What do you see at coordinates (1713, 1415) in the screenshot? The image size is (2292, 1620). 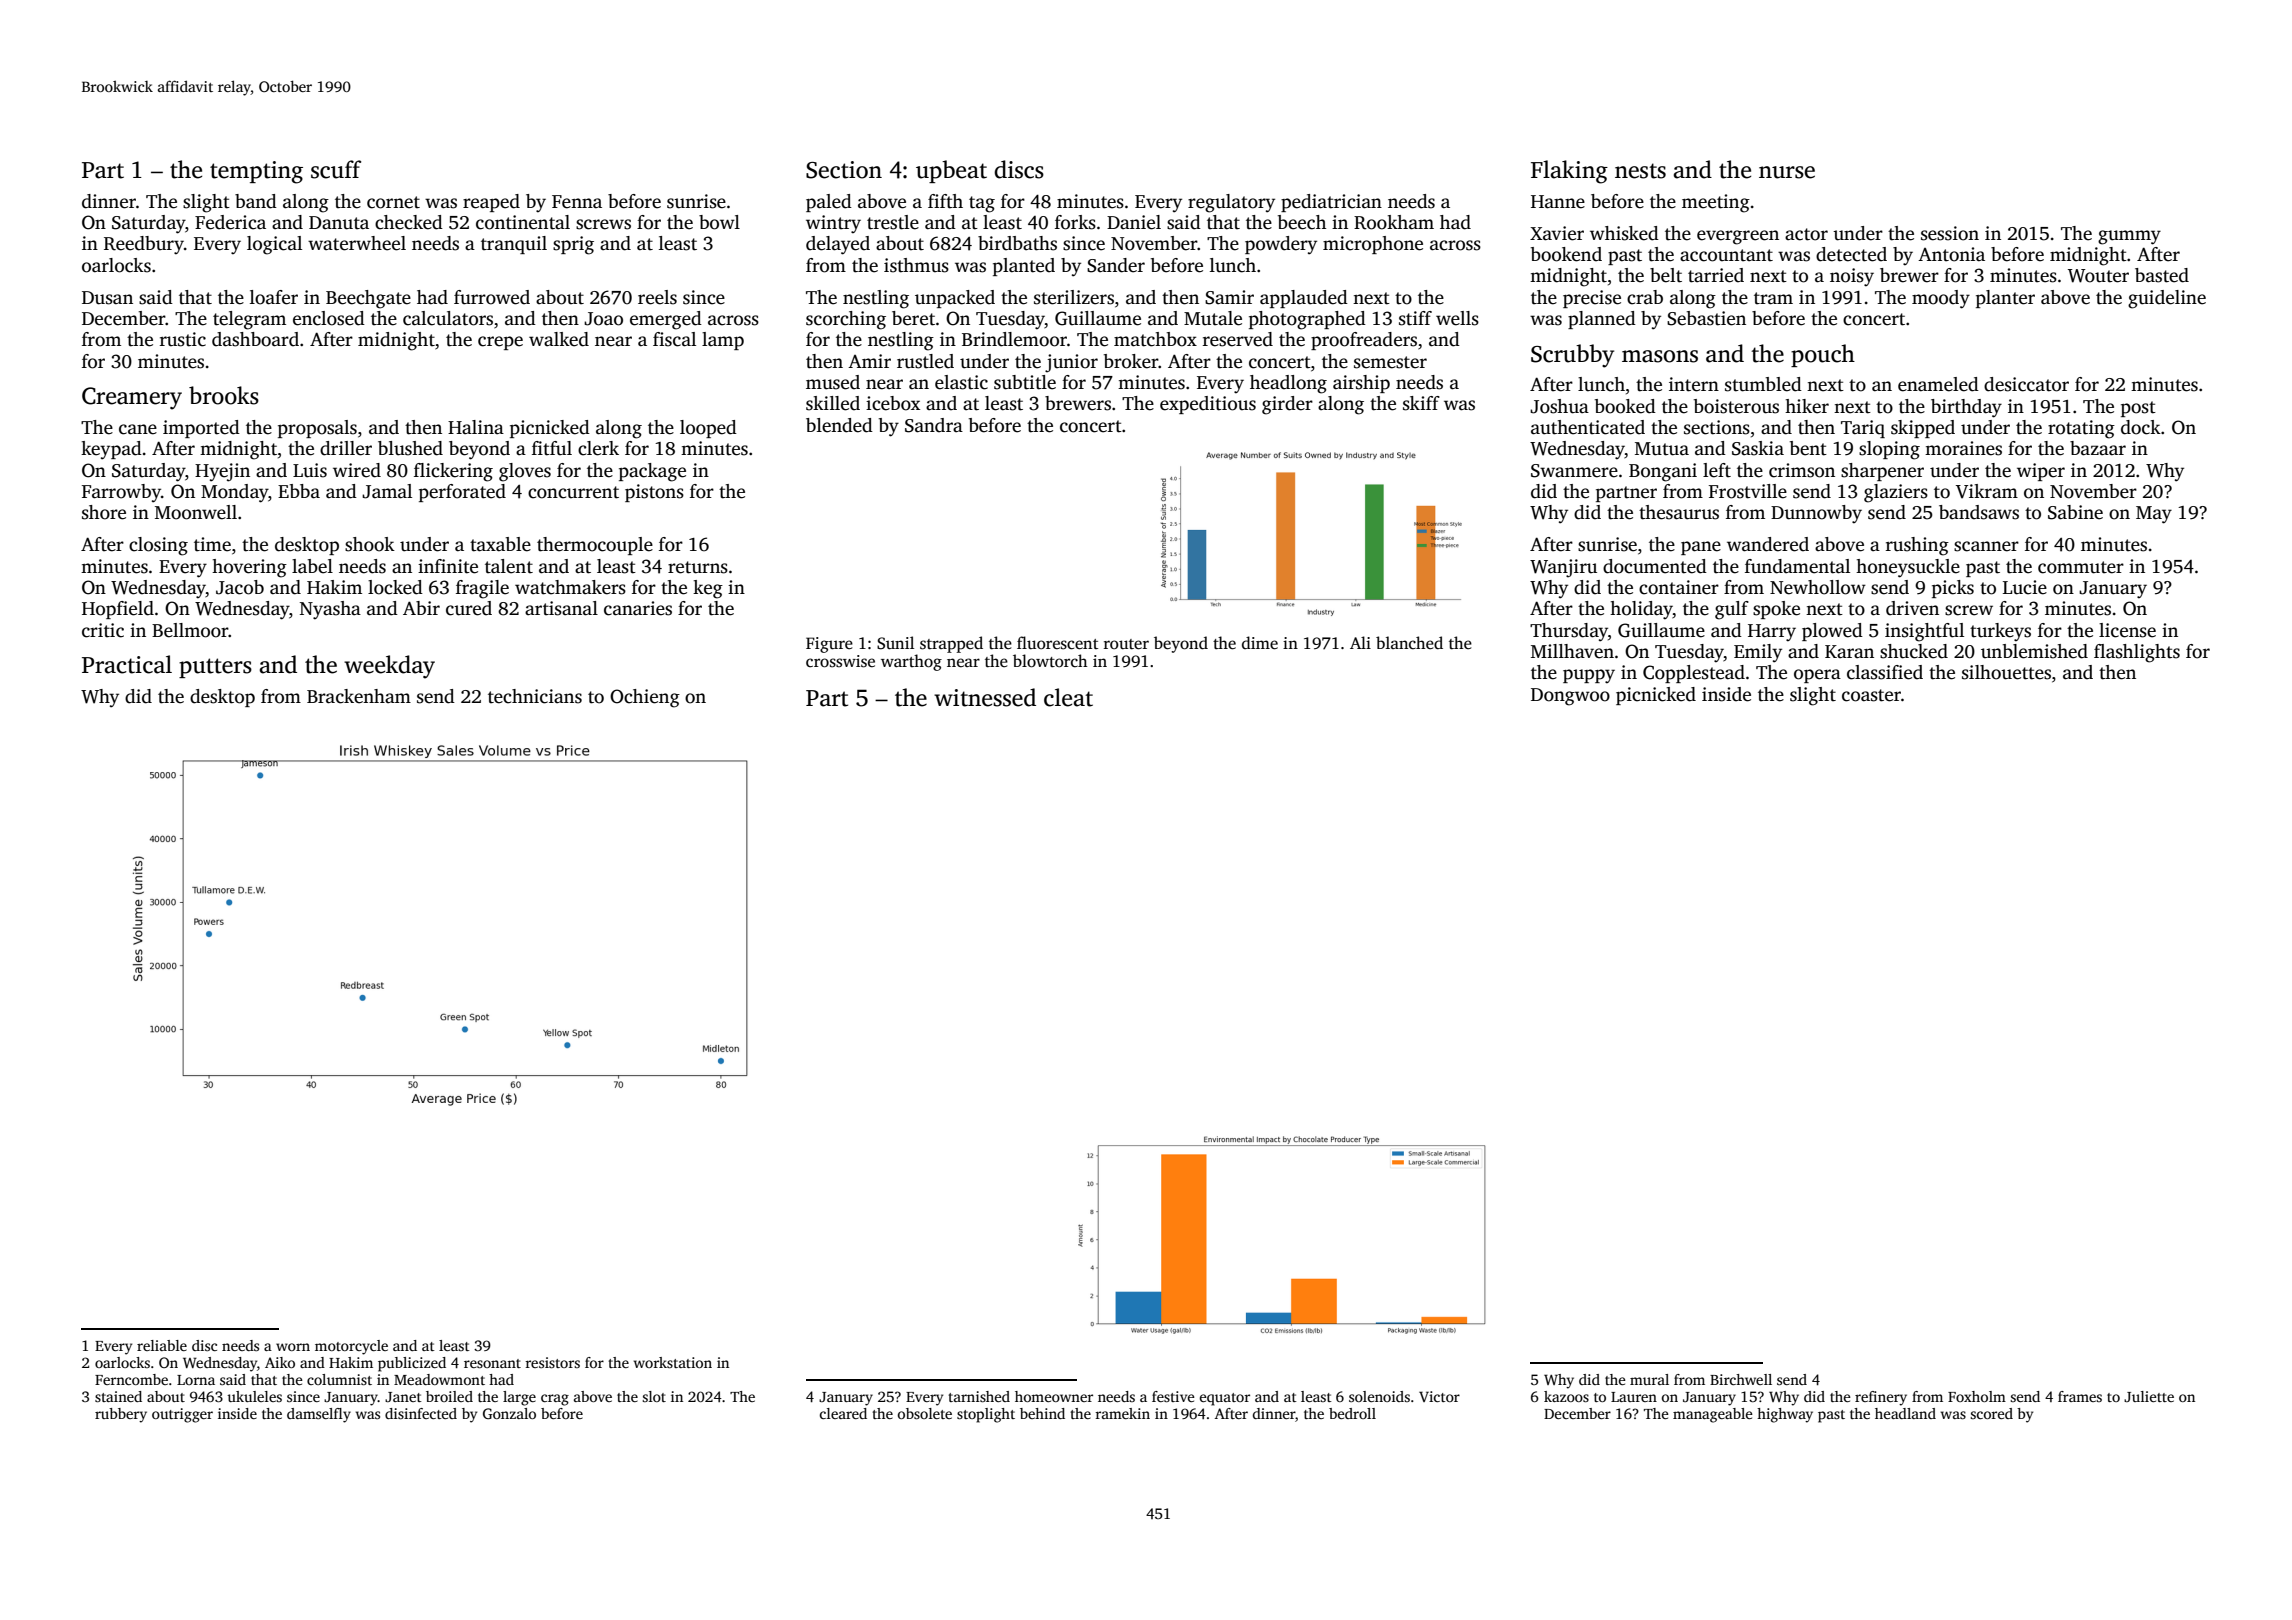 I see `manageable` at bounding box center [1713, 1415].
